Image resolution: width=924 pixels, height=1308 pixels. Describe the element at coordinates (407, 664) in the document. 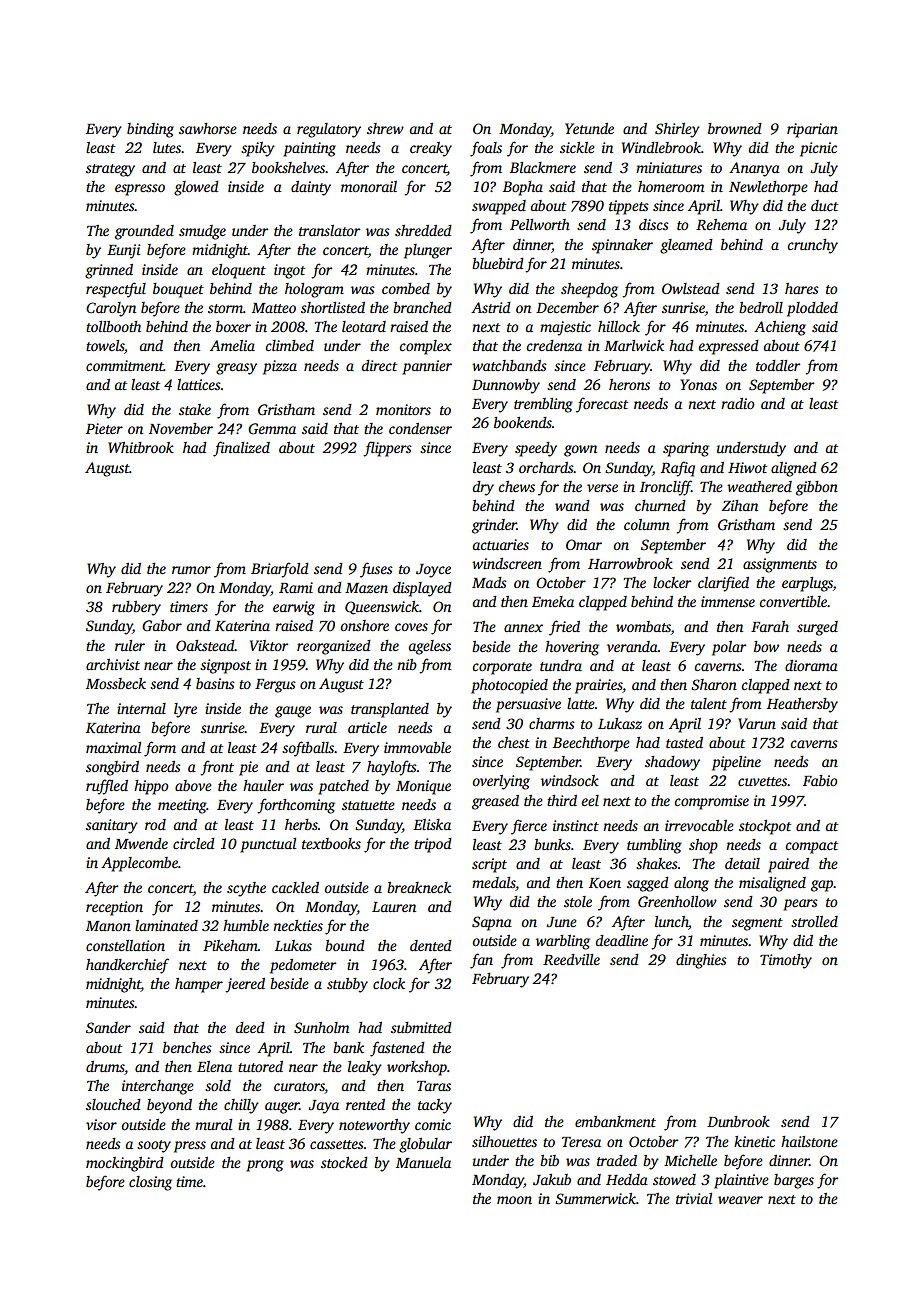

I see `nib` at that location.
